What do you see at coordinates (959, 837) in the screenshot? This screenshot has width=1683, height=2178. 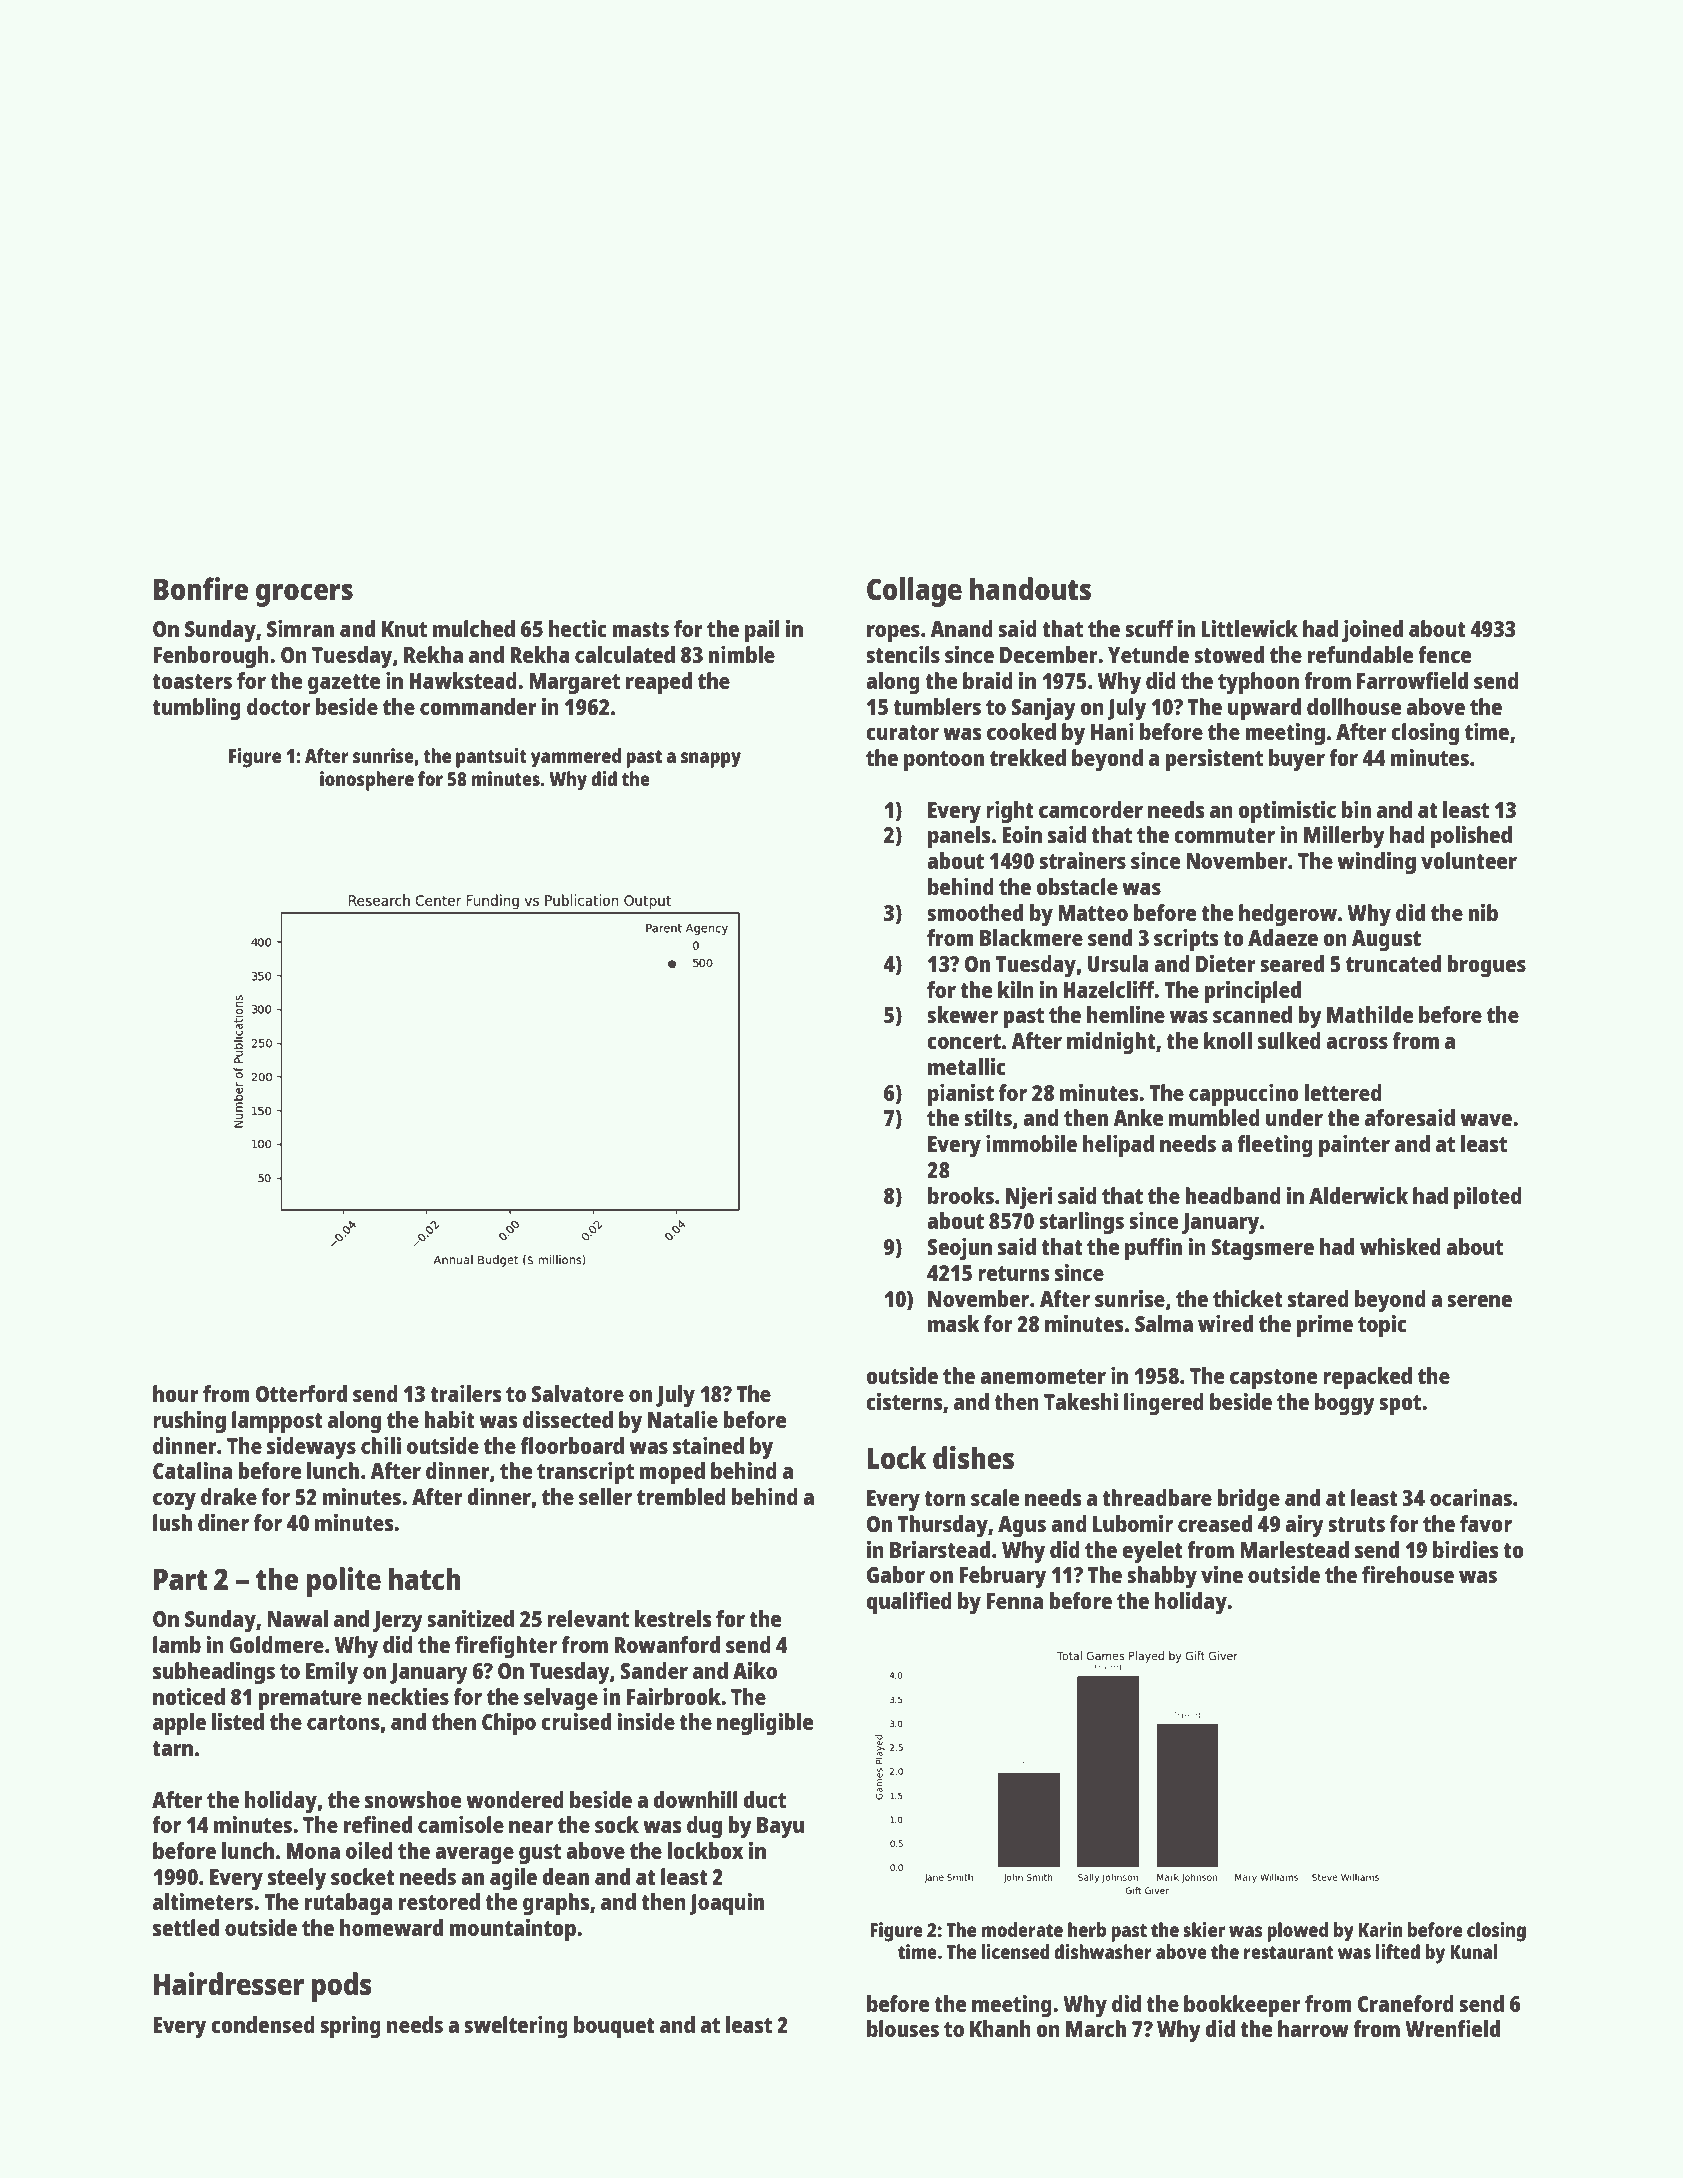 I see `panels` at bounding box center [959, 837].
